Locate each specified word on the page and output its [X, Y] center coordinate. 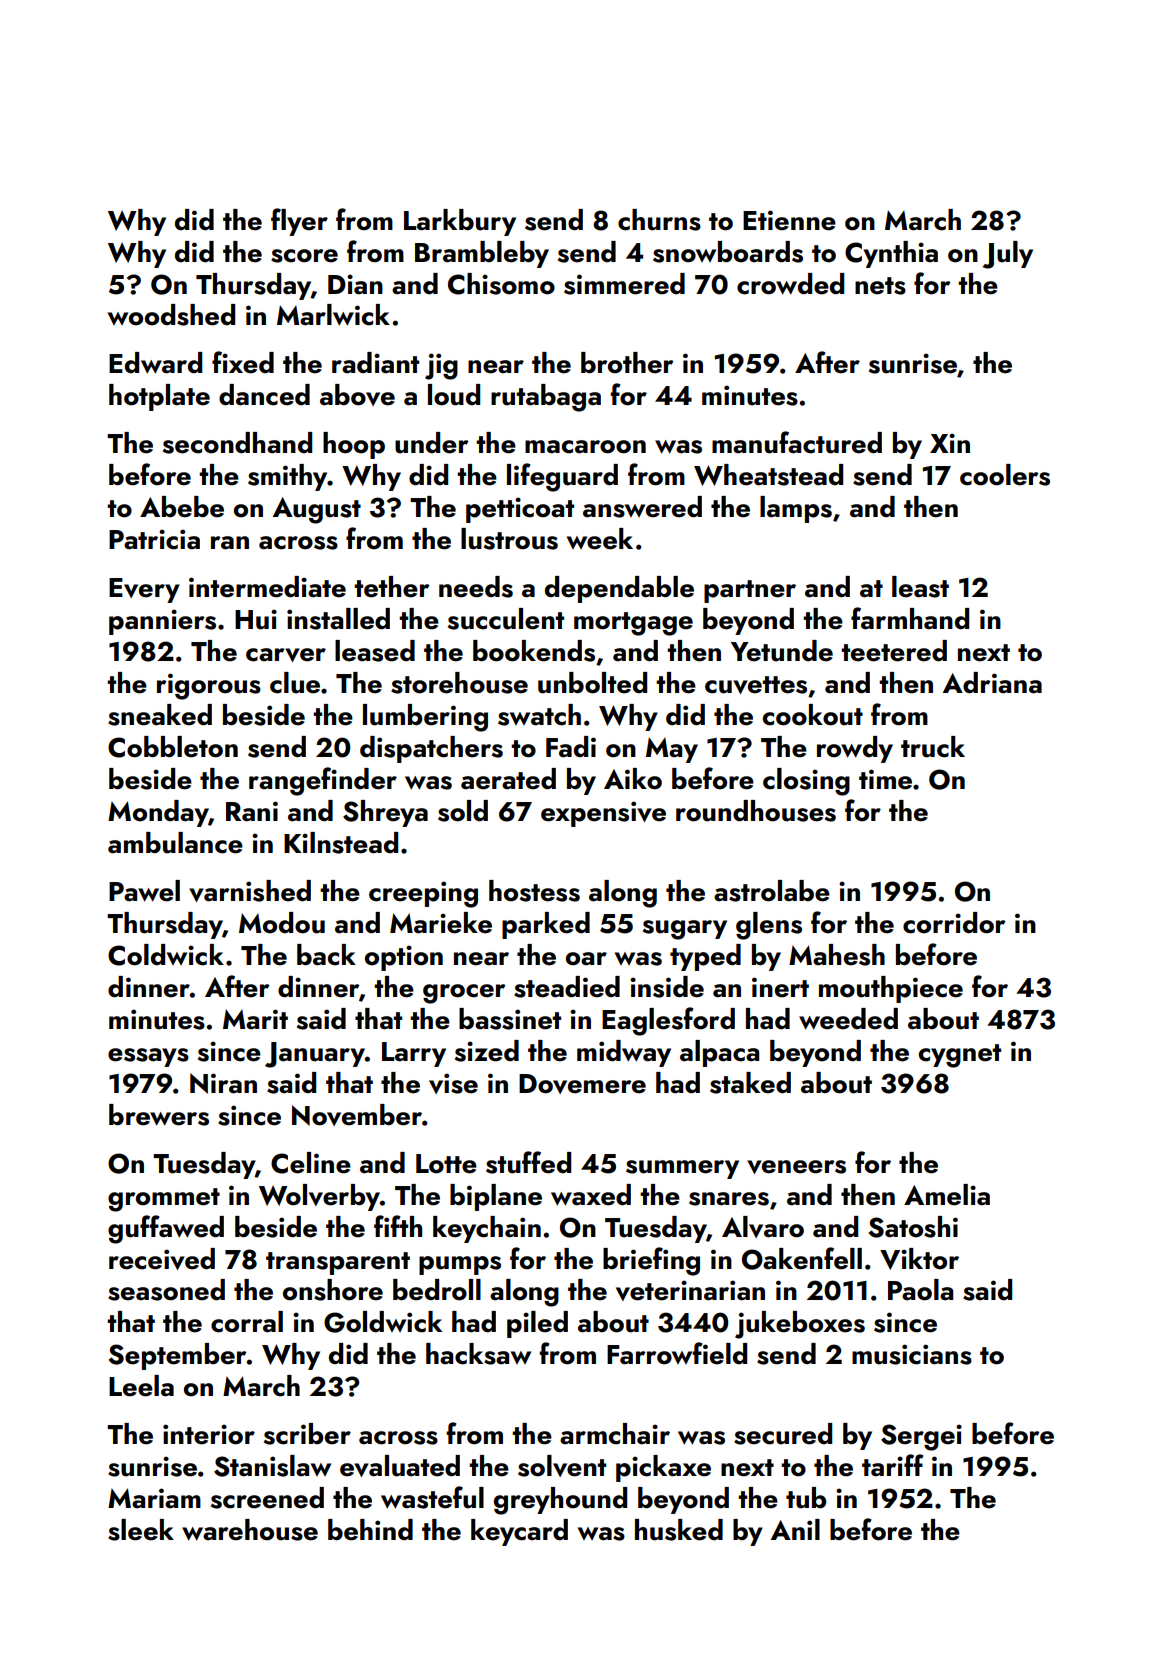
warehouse [250, 1530]
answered [642, 507]
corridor [954, 923]
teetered [894, 651]
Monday [158, 813]
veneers [796, 1167]
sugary [685, 930]
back [326, 955]
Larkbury [460, 222]
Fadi [571, 747]
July [1008, 255]
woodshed [171, 315]
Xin [950, 443]
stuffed [528, 1162]
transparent [338, 1263]
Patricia [154, 539]
